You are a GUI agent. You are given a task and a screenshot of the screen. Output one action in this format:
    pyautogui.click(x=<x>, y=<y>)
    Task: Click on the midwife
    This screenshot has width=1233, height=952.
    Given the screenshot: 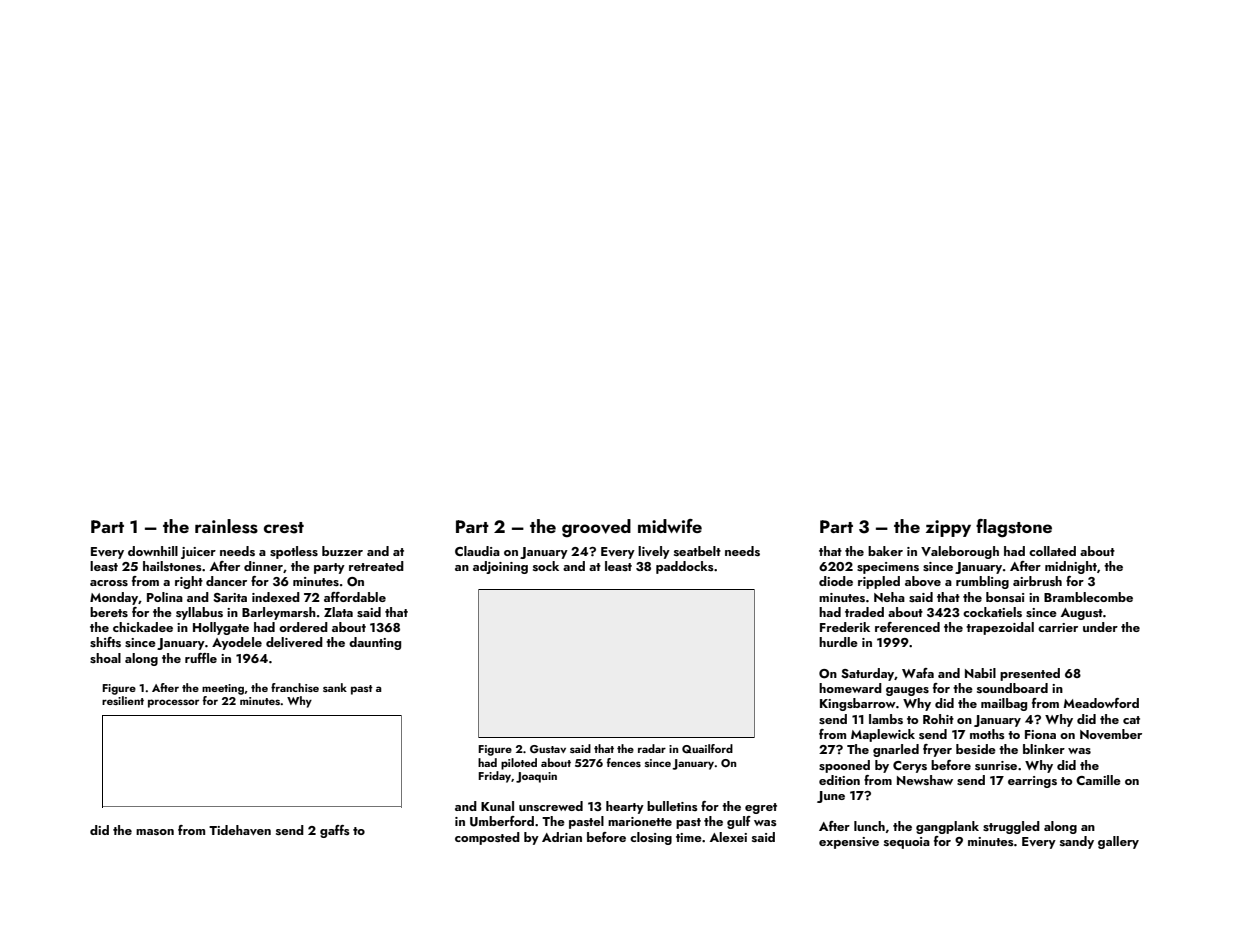 What is the action you would take?
    pyautogui.click(x=670, y=526)
